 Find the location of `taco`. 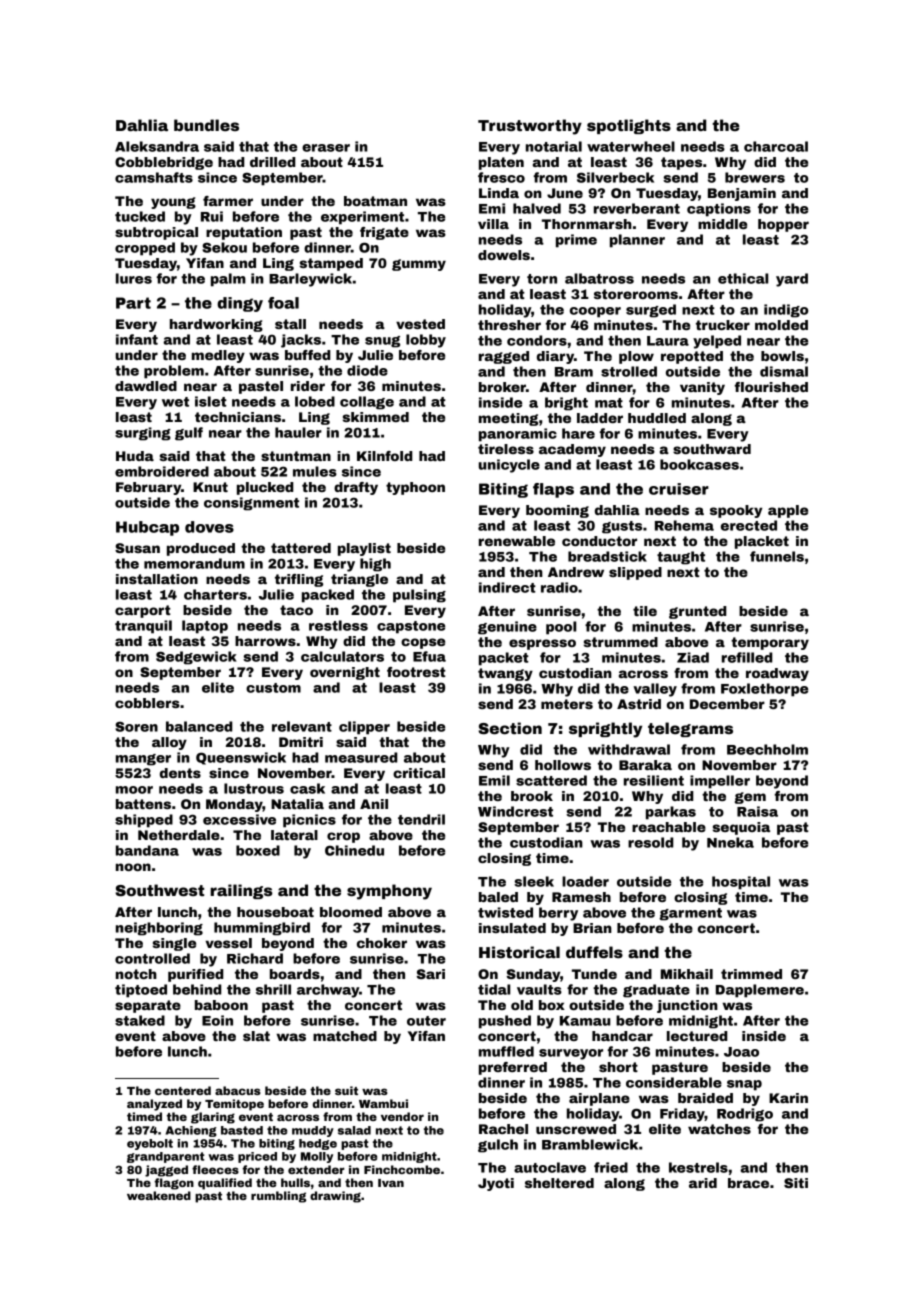

taco is located at coordinates (296, 610).
